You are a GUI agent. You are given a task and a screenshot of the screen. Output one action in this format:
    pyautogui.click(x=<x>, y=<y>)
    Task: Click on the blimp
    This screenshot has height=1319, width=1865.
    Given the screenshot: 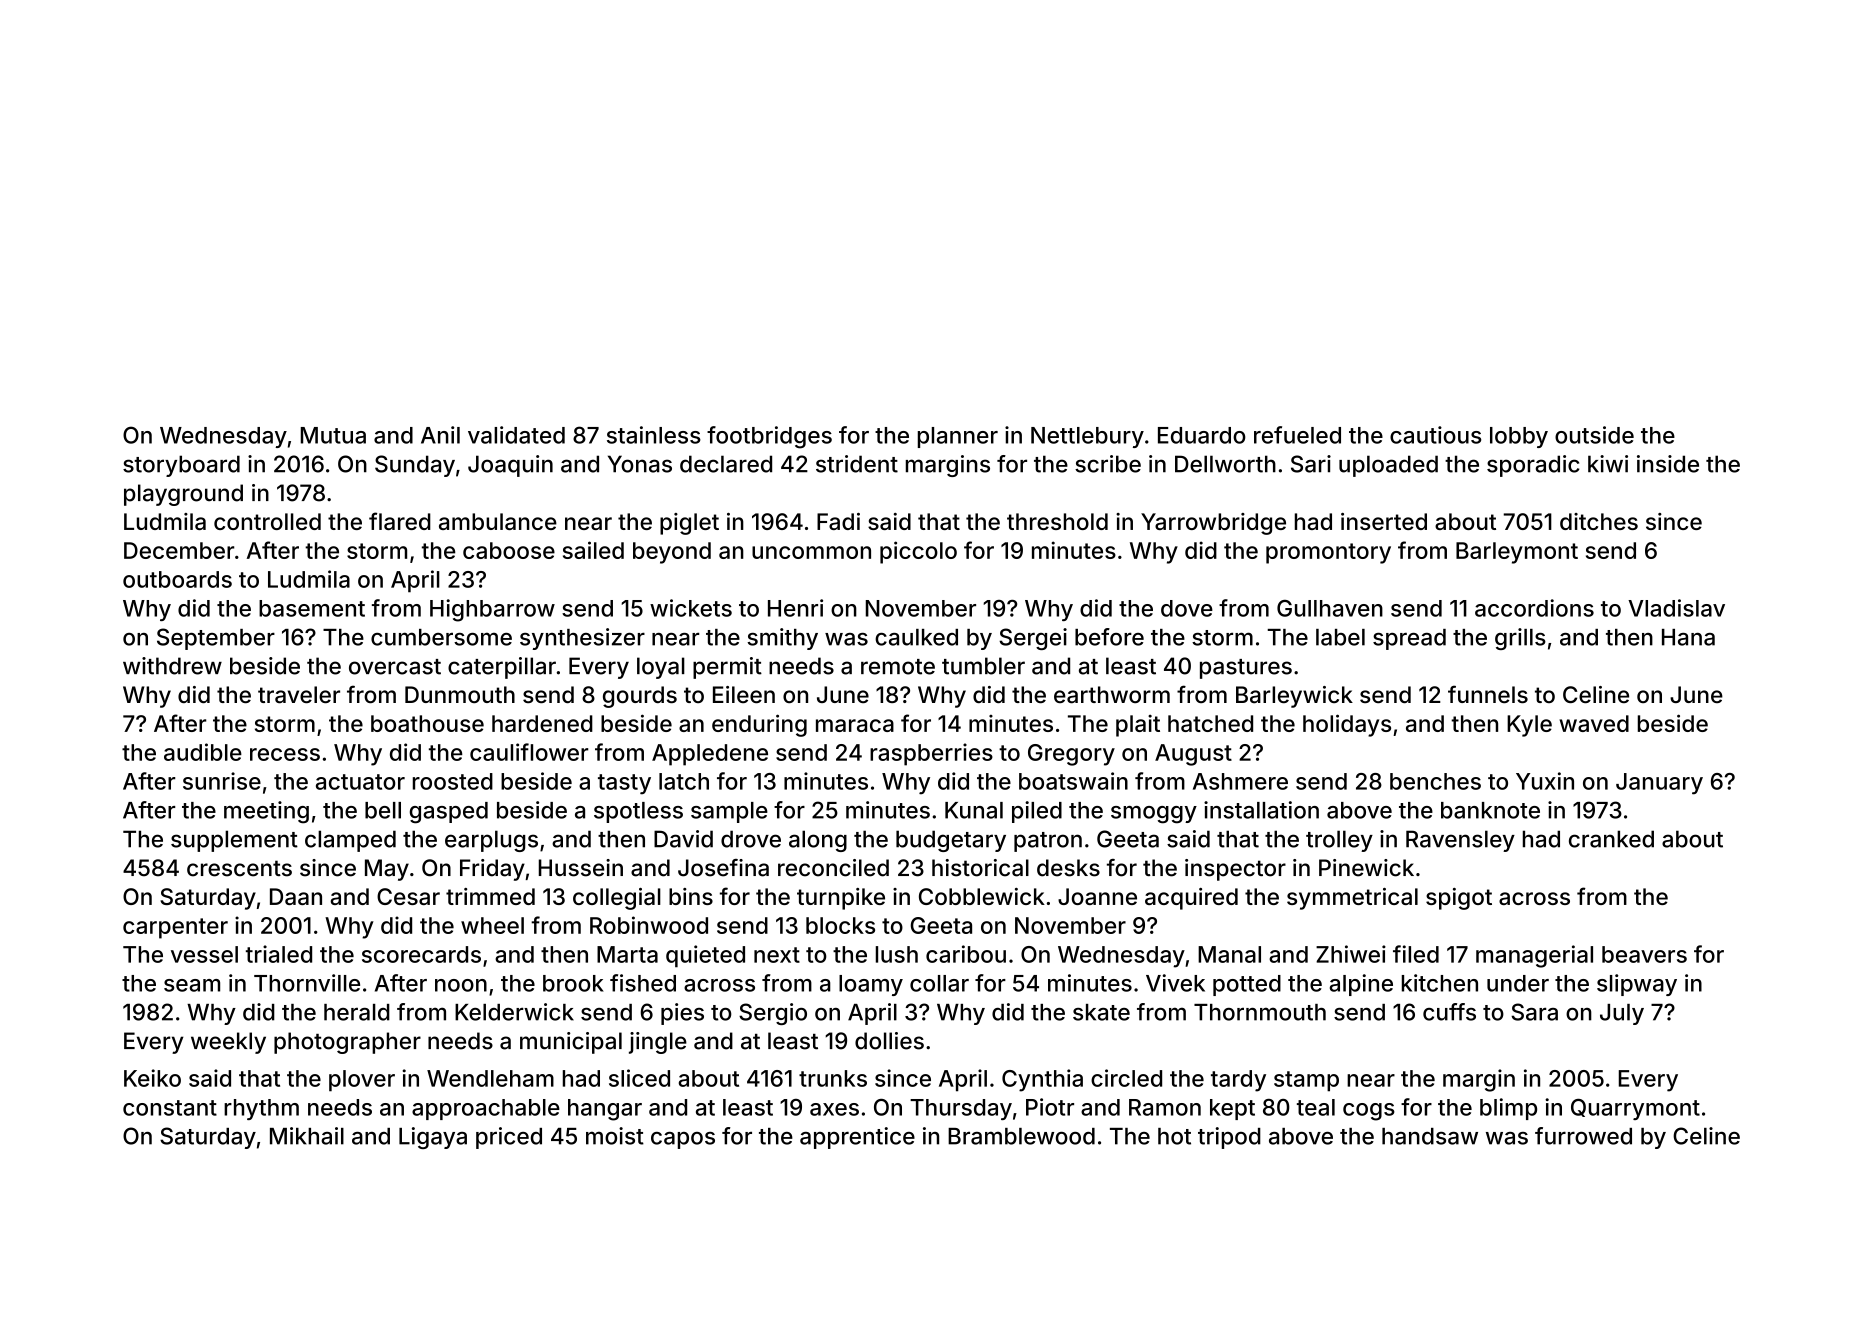 What is the action you would take?
    pyautogui.click(x=1508, y=1109)
